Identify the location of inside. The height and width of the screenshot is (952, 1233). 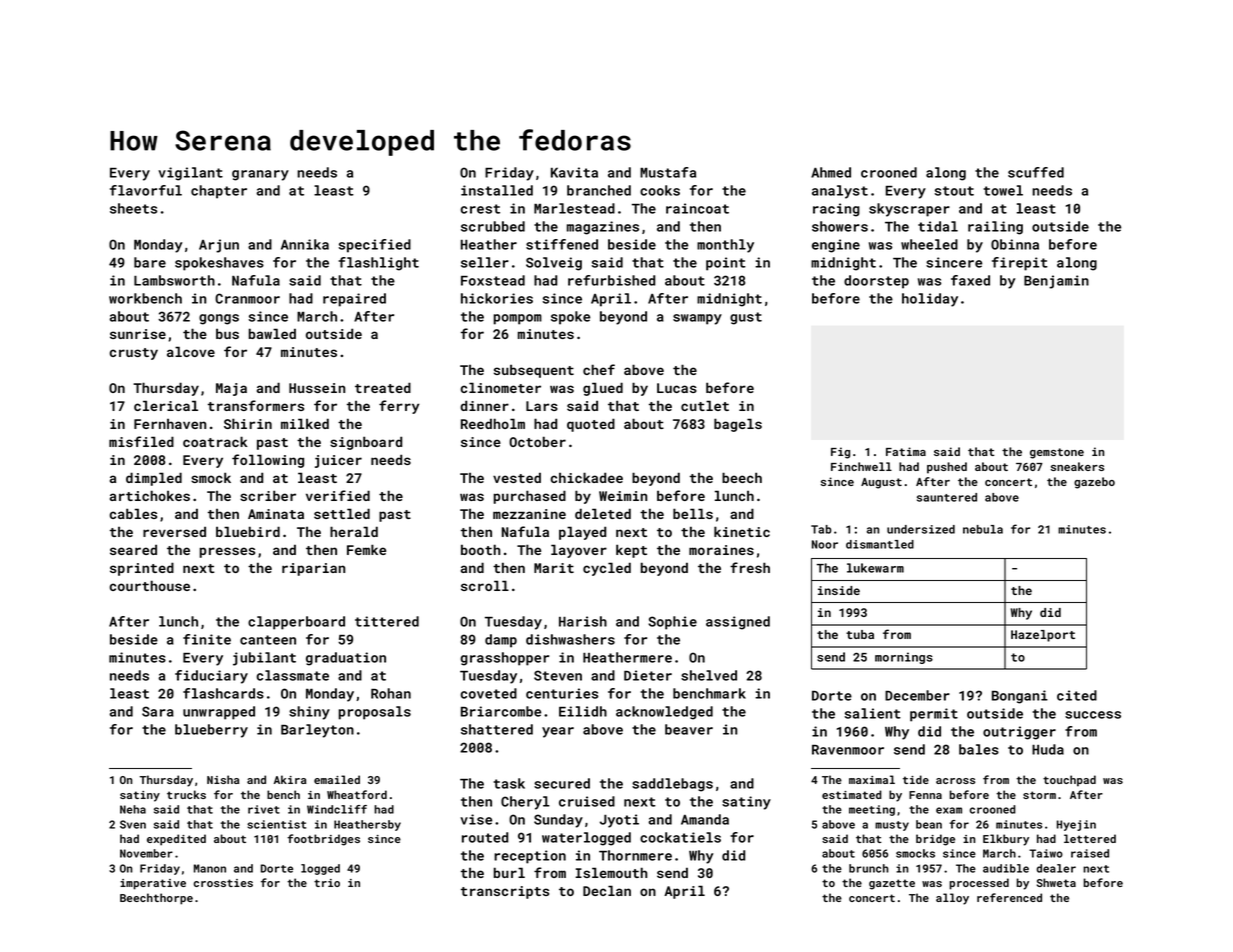
(839, 590).
